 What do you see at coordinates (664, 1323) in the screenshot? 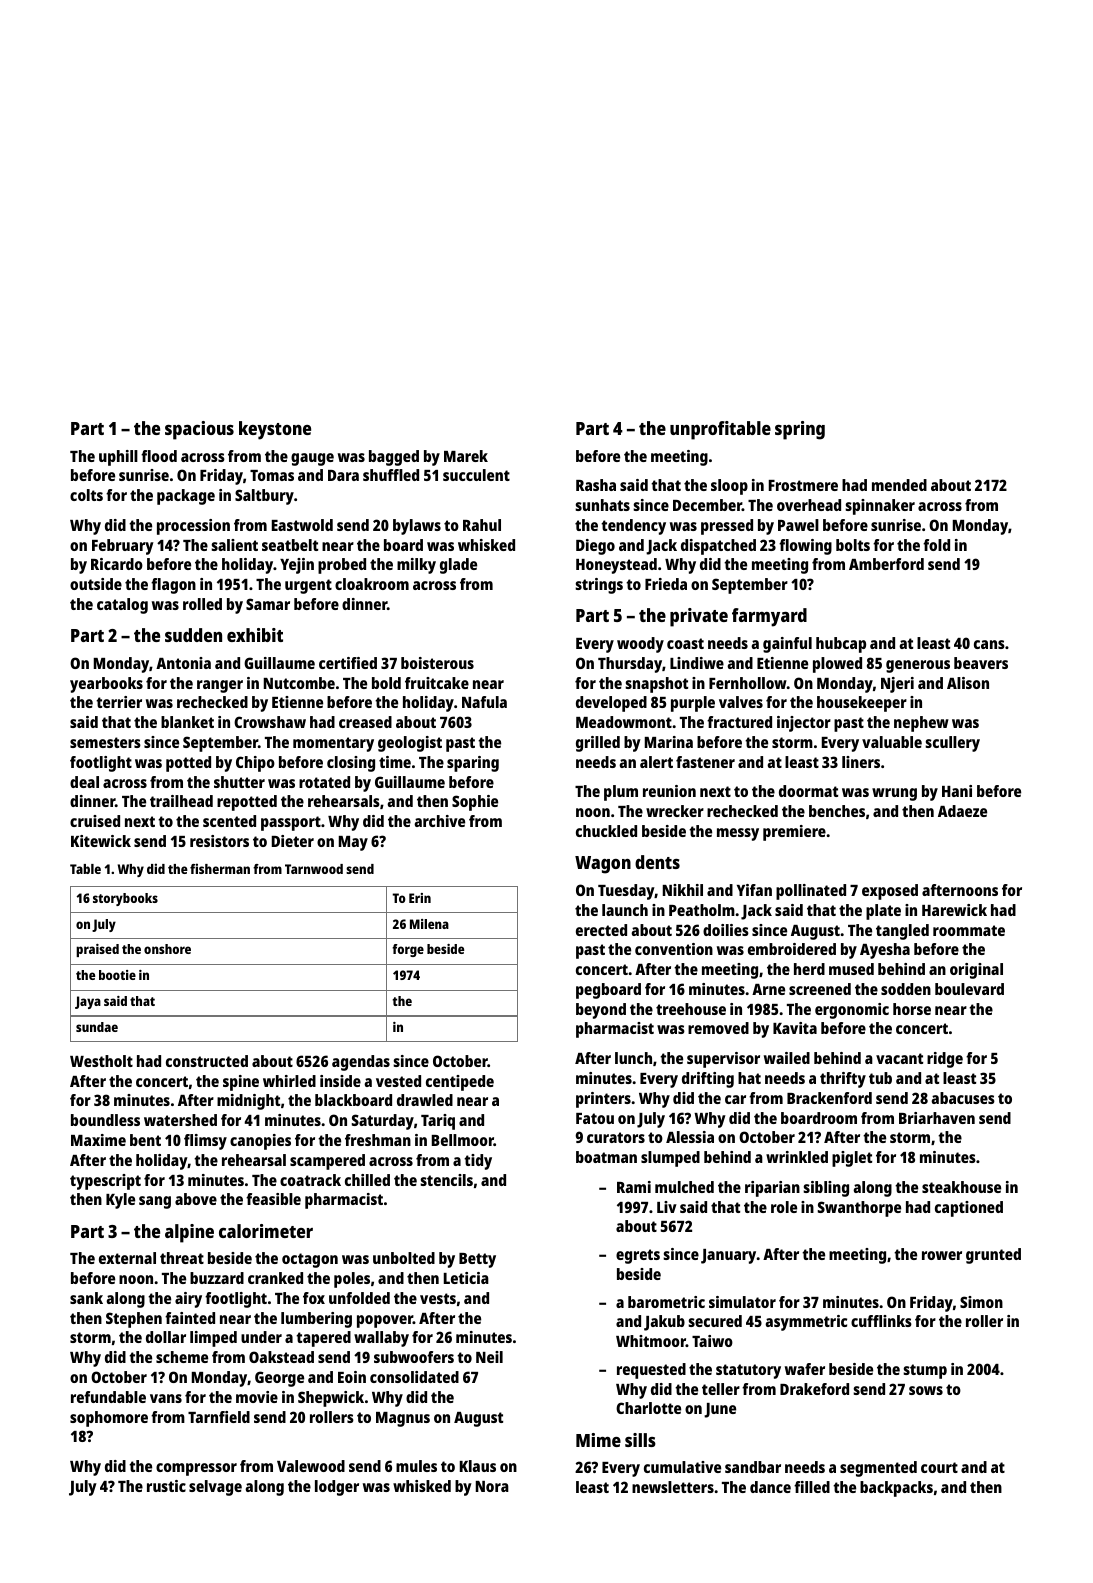
I see `Jakub` at bounding box center [664, 1323].
